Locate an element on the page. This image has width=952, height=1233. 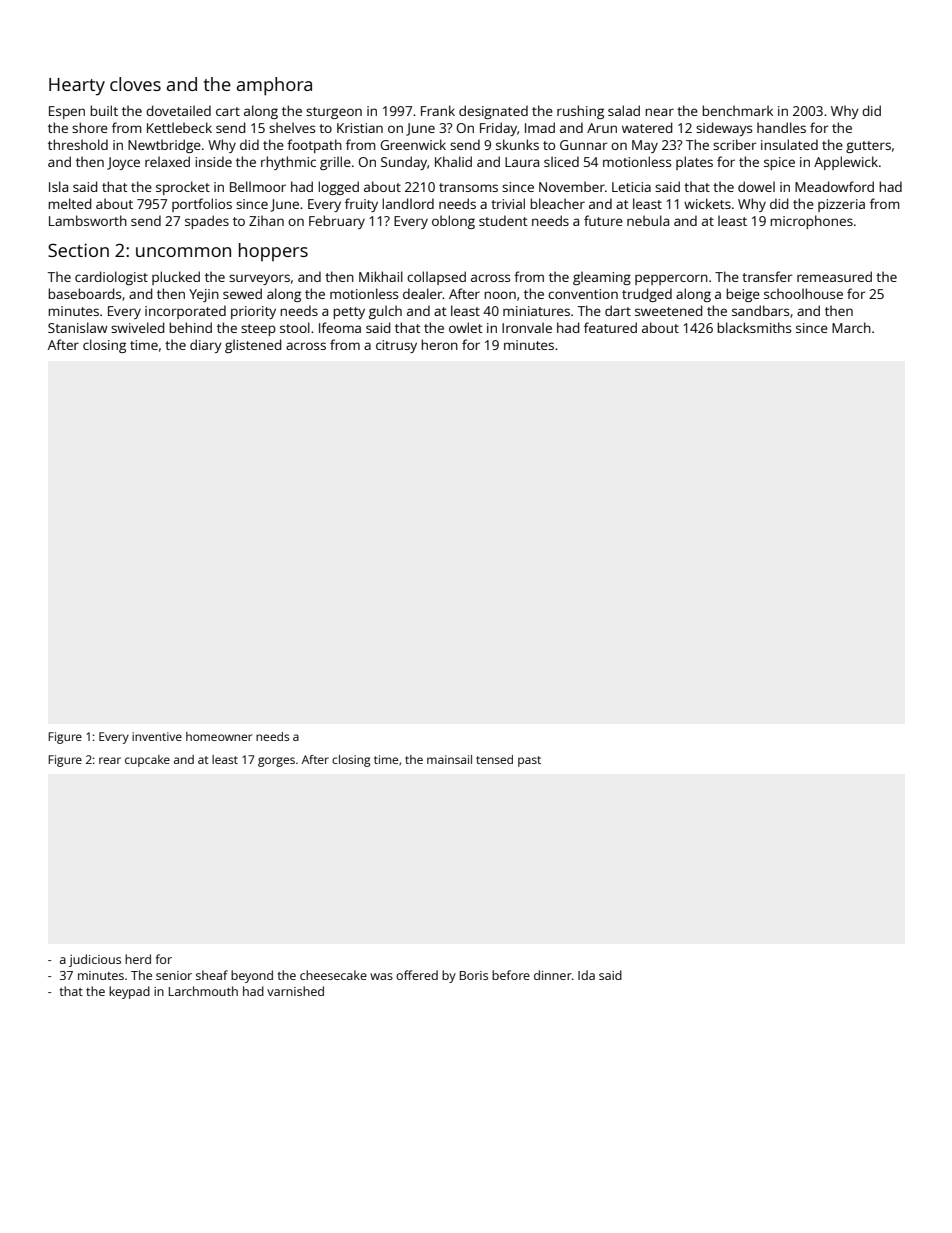
varnished is located at coordinates (295, 991).
